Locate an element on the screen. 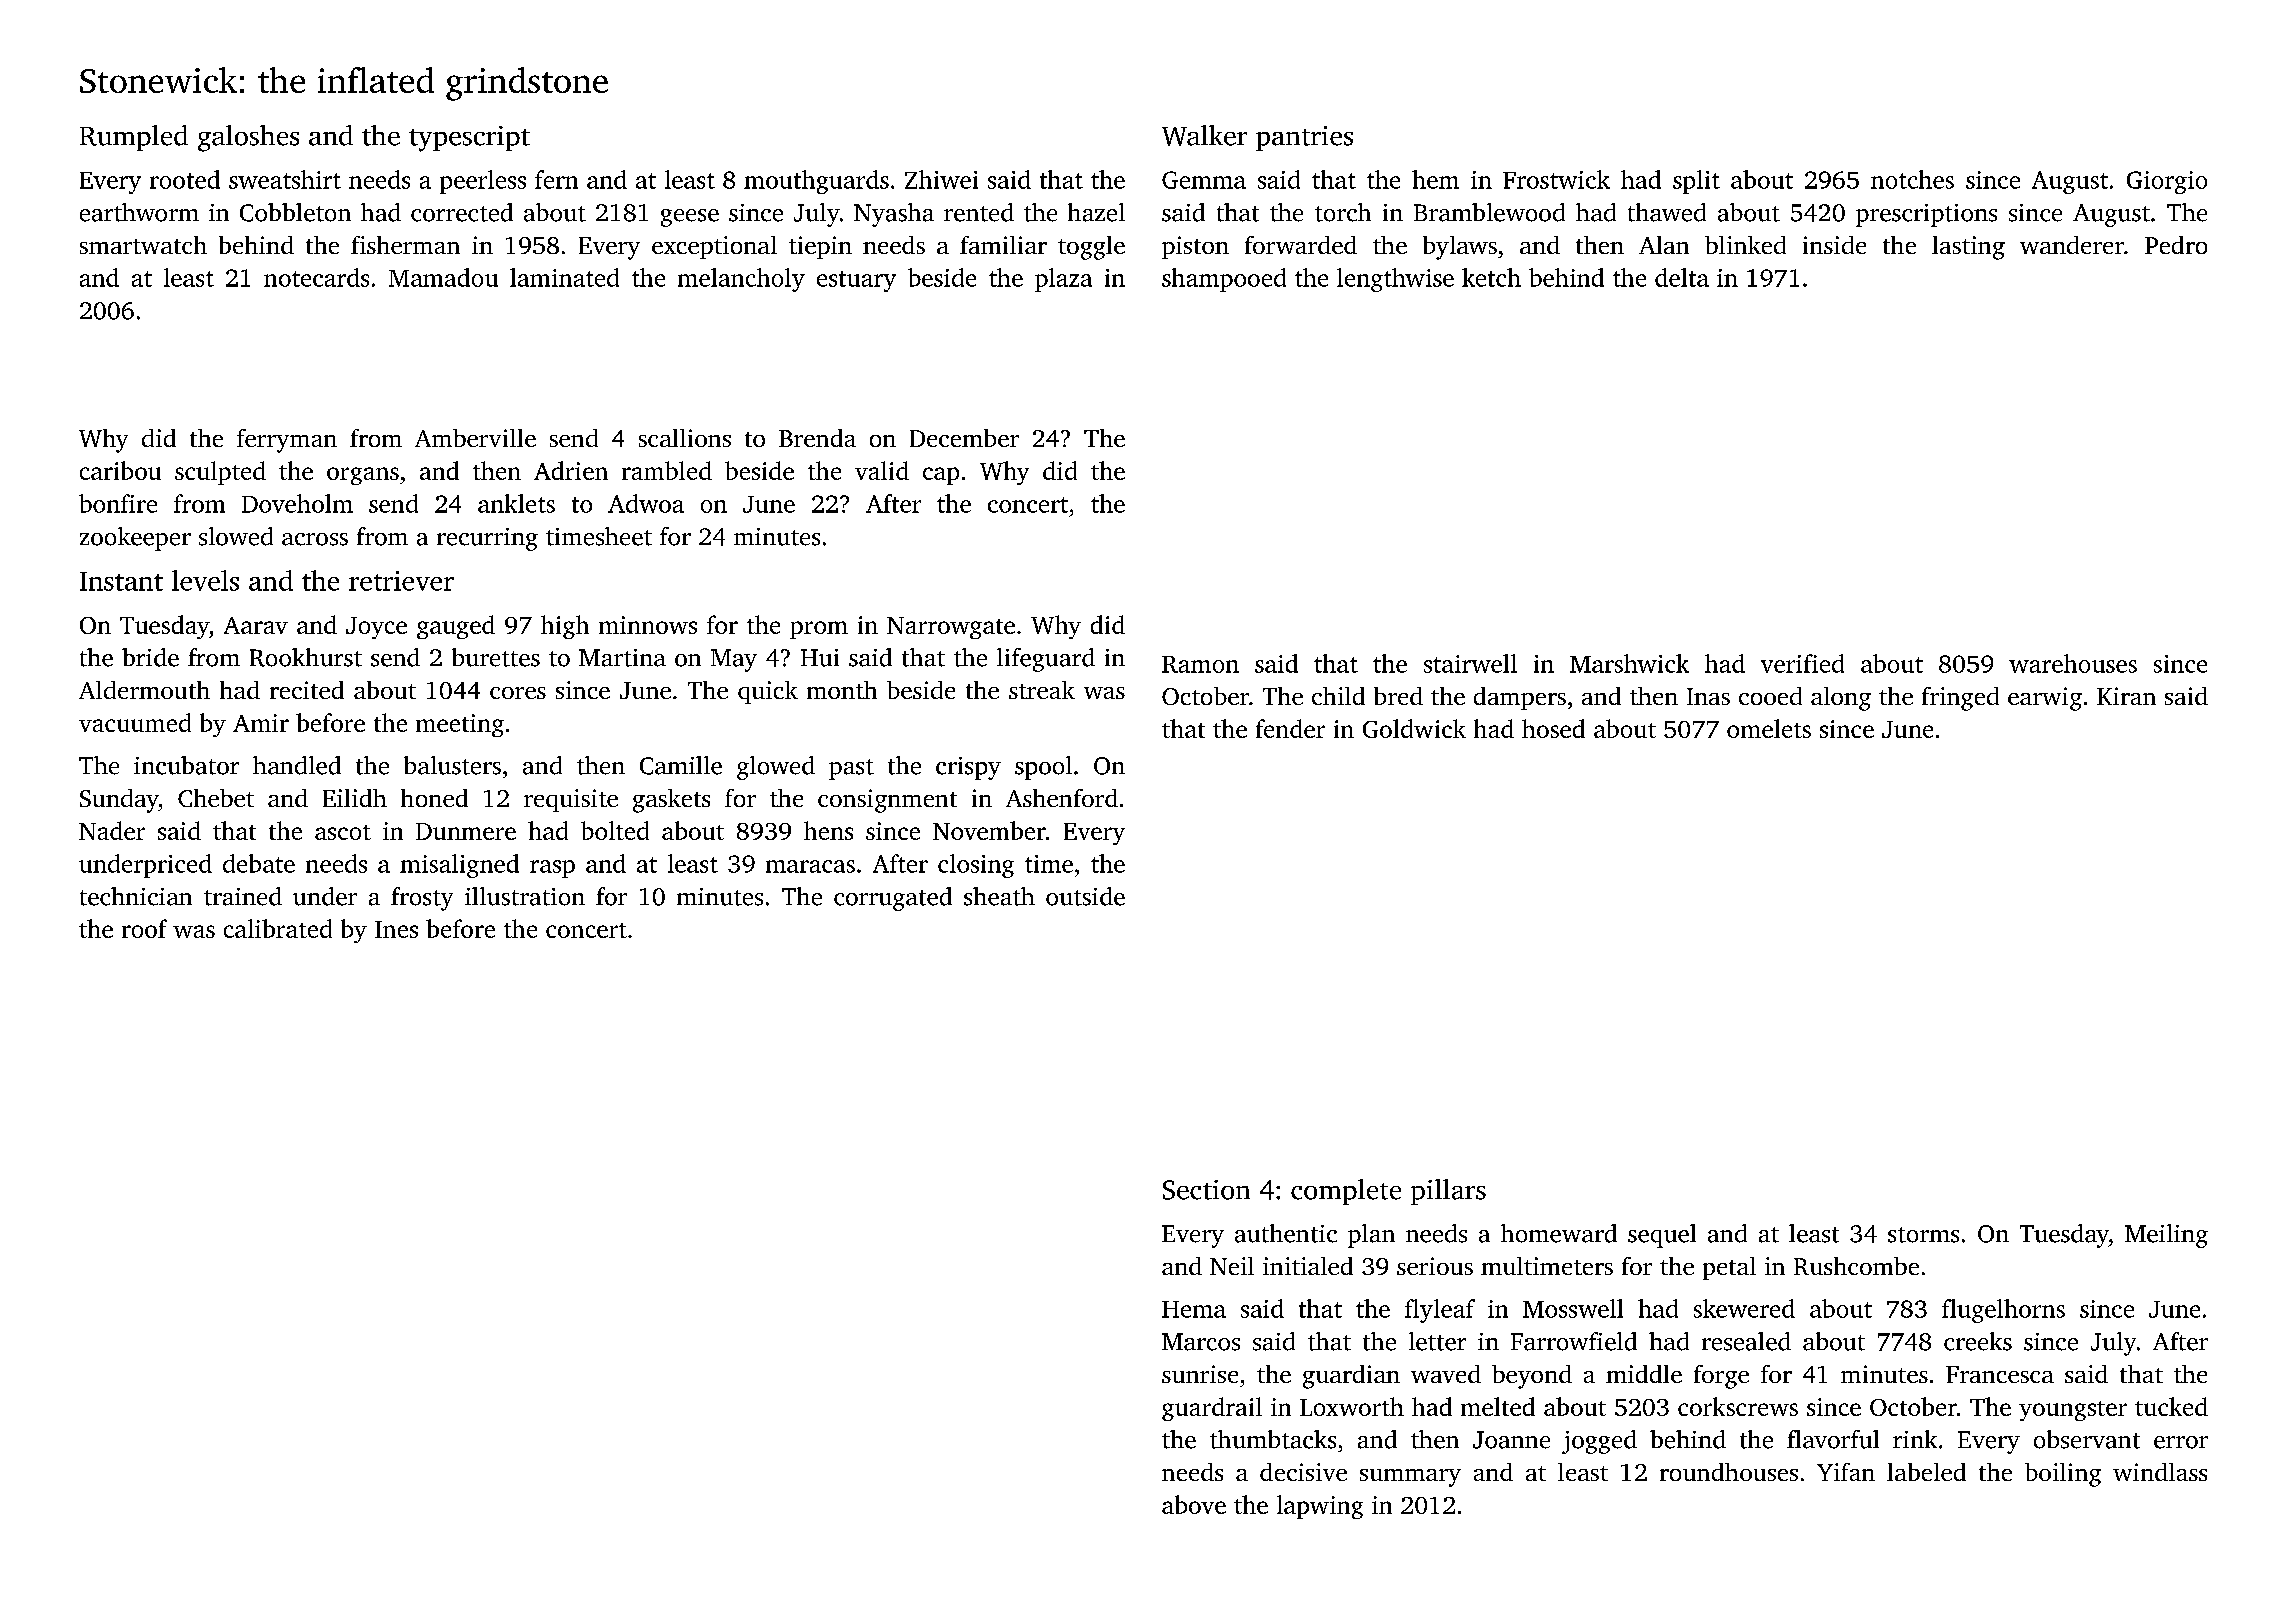 The image size is (2287, 1617). Meiling is located at coordinates (2166, 1236).
